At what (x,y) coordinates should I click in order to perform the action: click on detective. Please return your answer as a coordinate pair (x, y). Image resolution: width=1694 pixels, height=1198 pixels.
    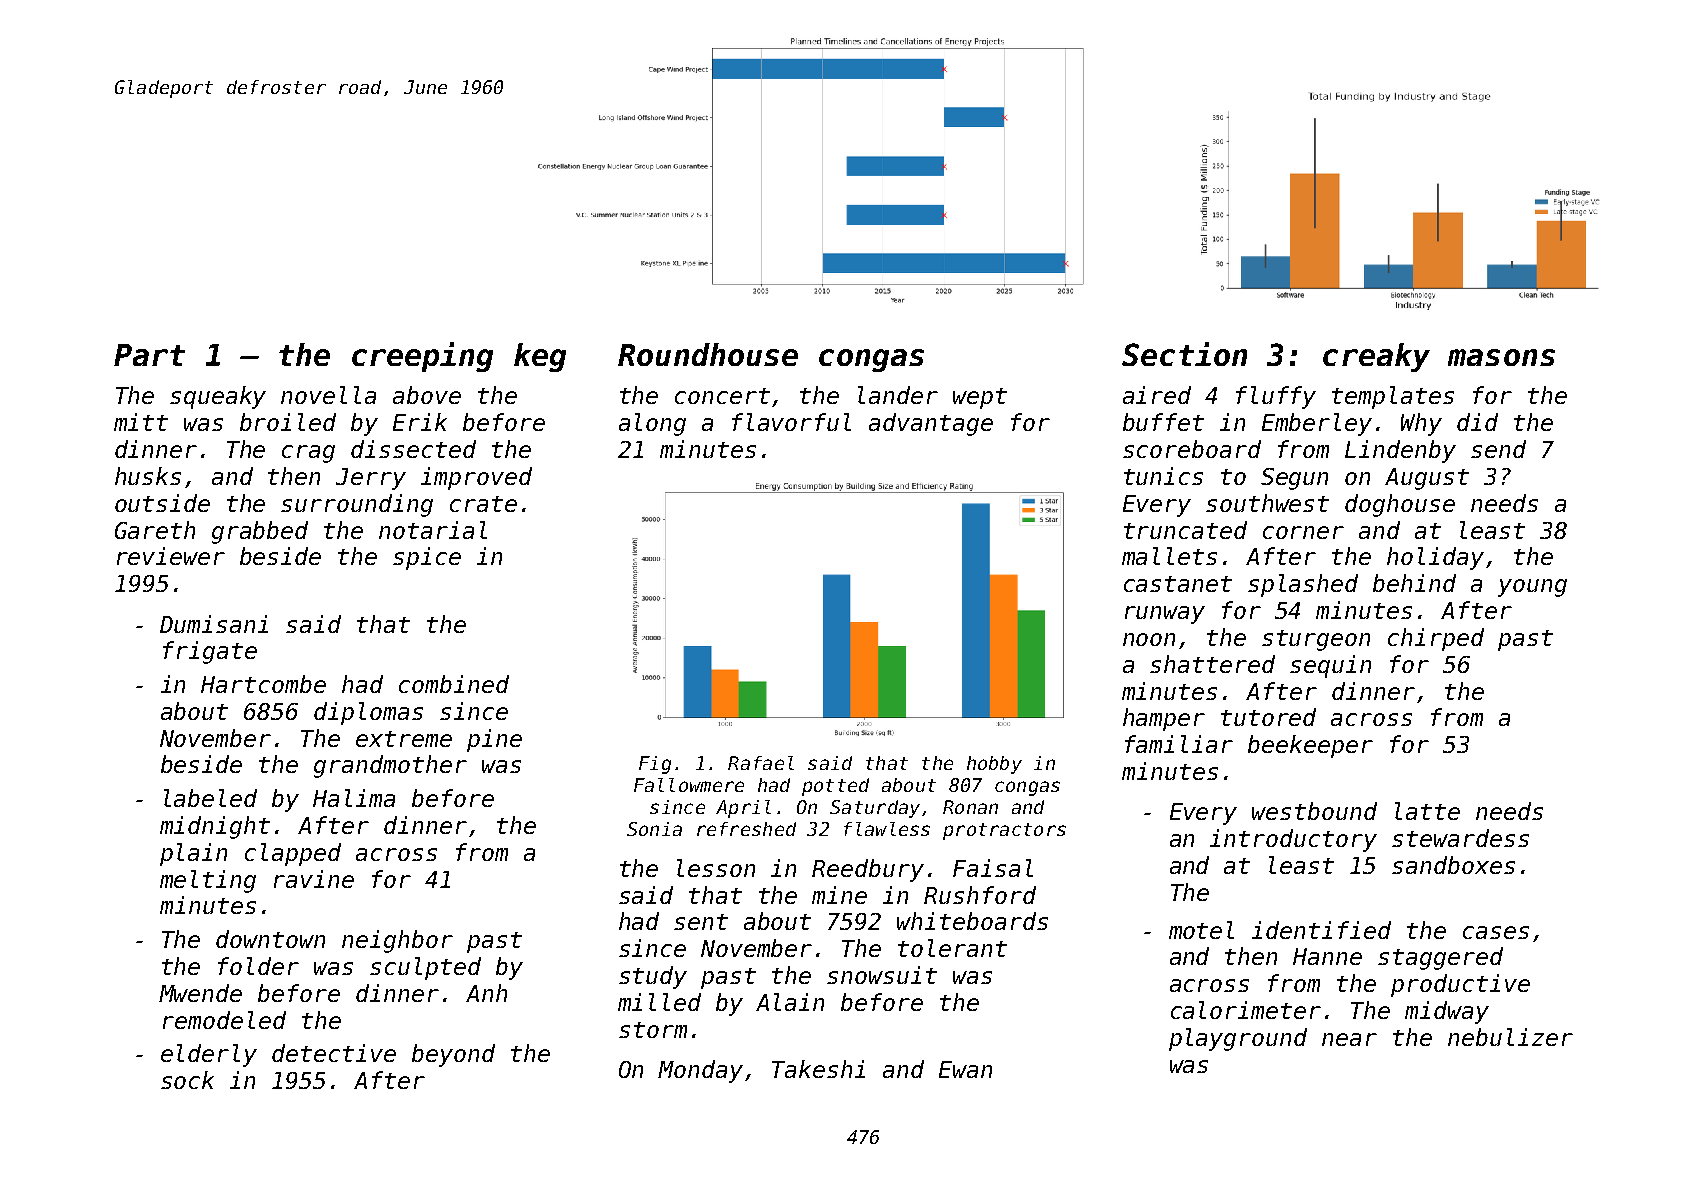
    Looking at the image, I should click on (334, 1053).
